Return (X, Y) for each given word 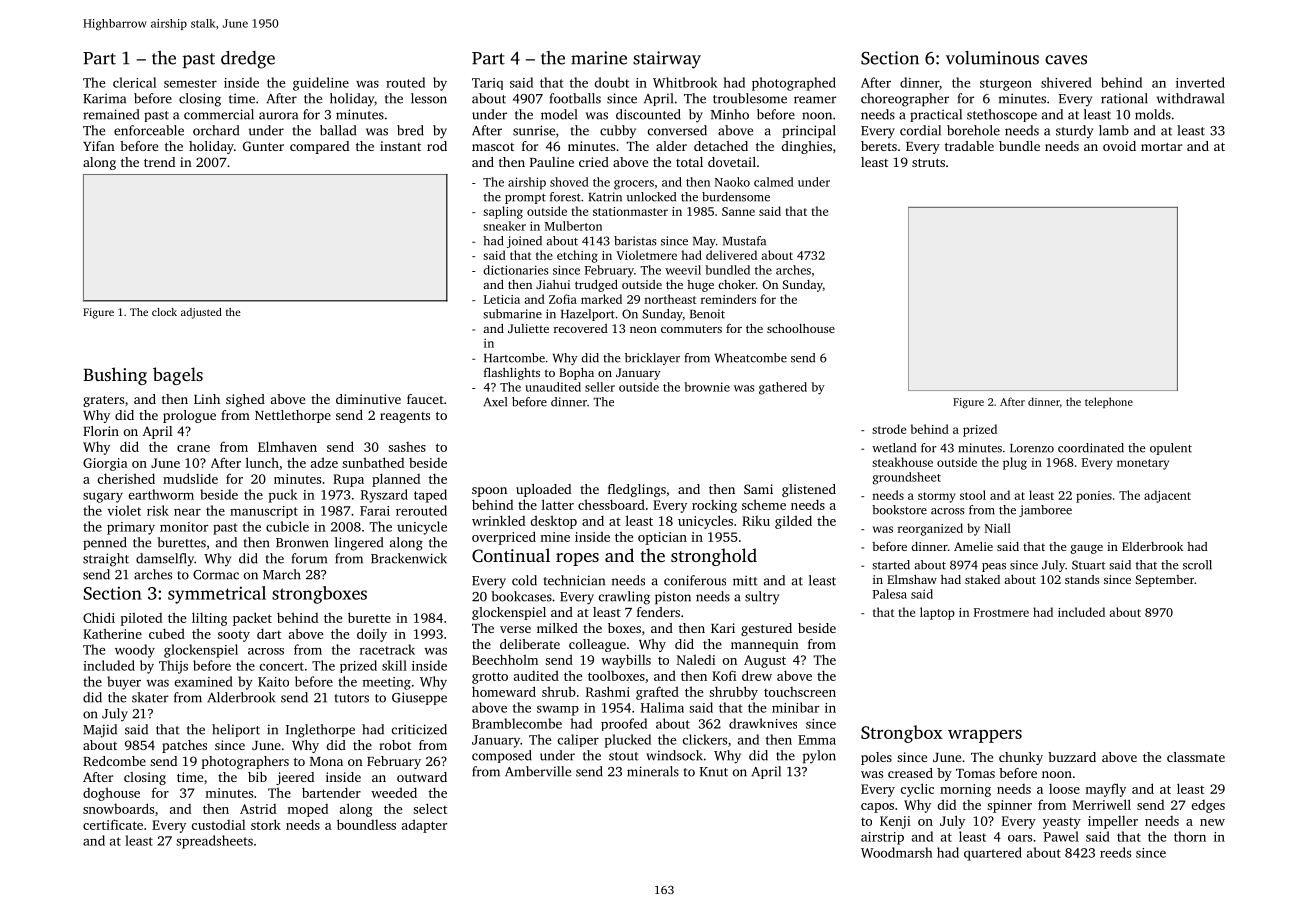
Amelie (973, 546)
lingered (359, 544)
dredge (248, 60)
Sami (758, 489)
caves (1066, 60)
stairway (667, 60)
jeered (295, 778)
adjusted (201, 313)
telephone (1109, 402)
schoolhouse (801, 328)
